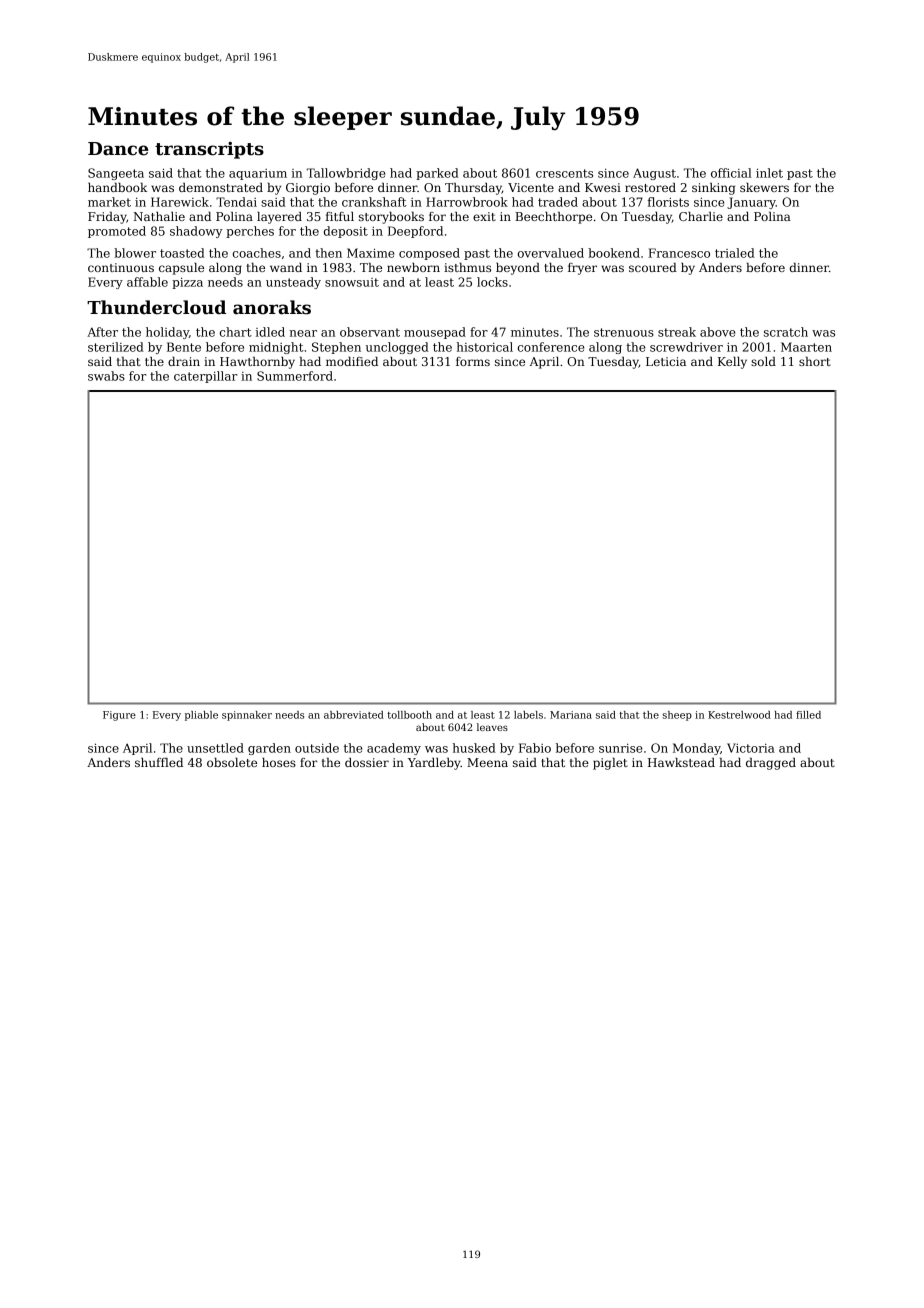 The height and width of the document is (1308, 924). Describe the element at coordinates (815, 361) in the document. I see `short` at that location.
